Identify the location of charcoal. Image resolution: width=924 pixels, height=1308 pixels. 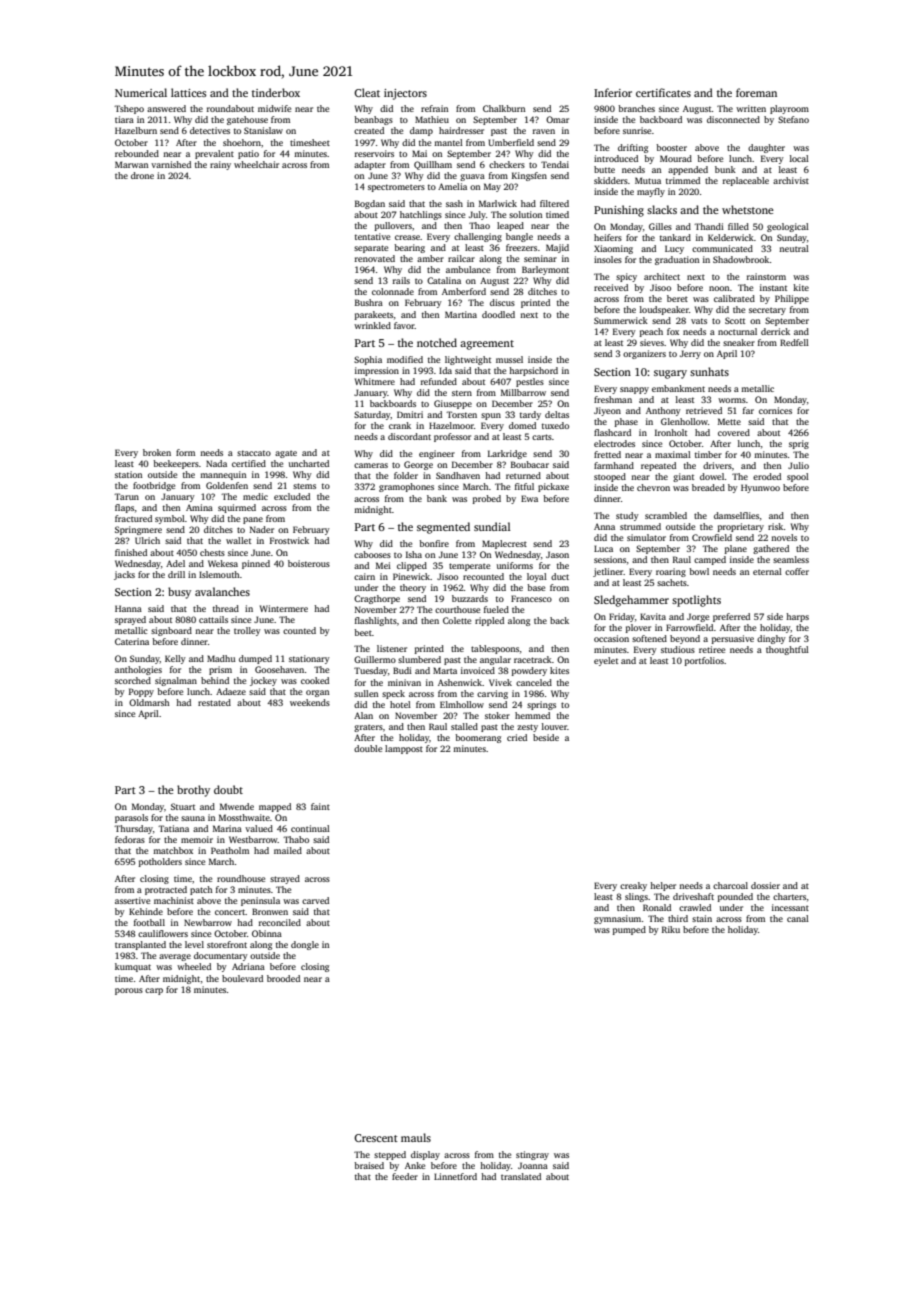
(730, 885).
